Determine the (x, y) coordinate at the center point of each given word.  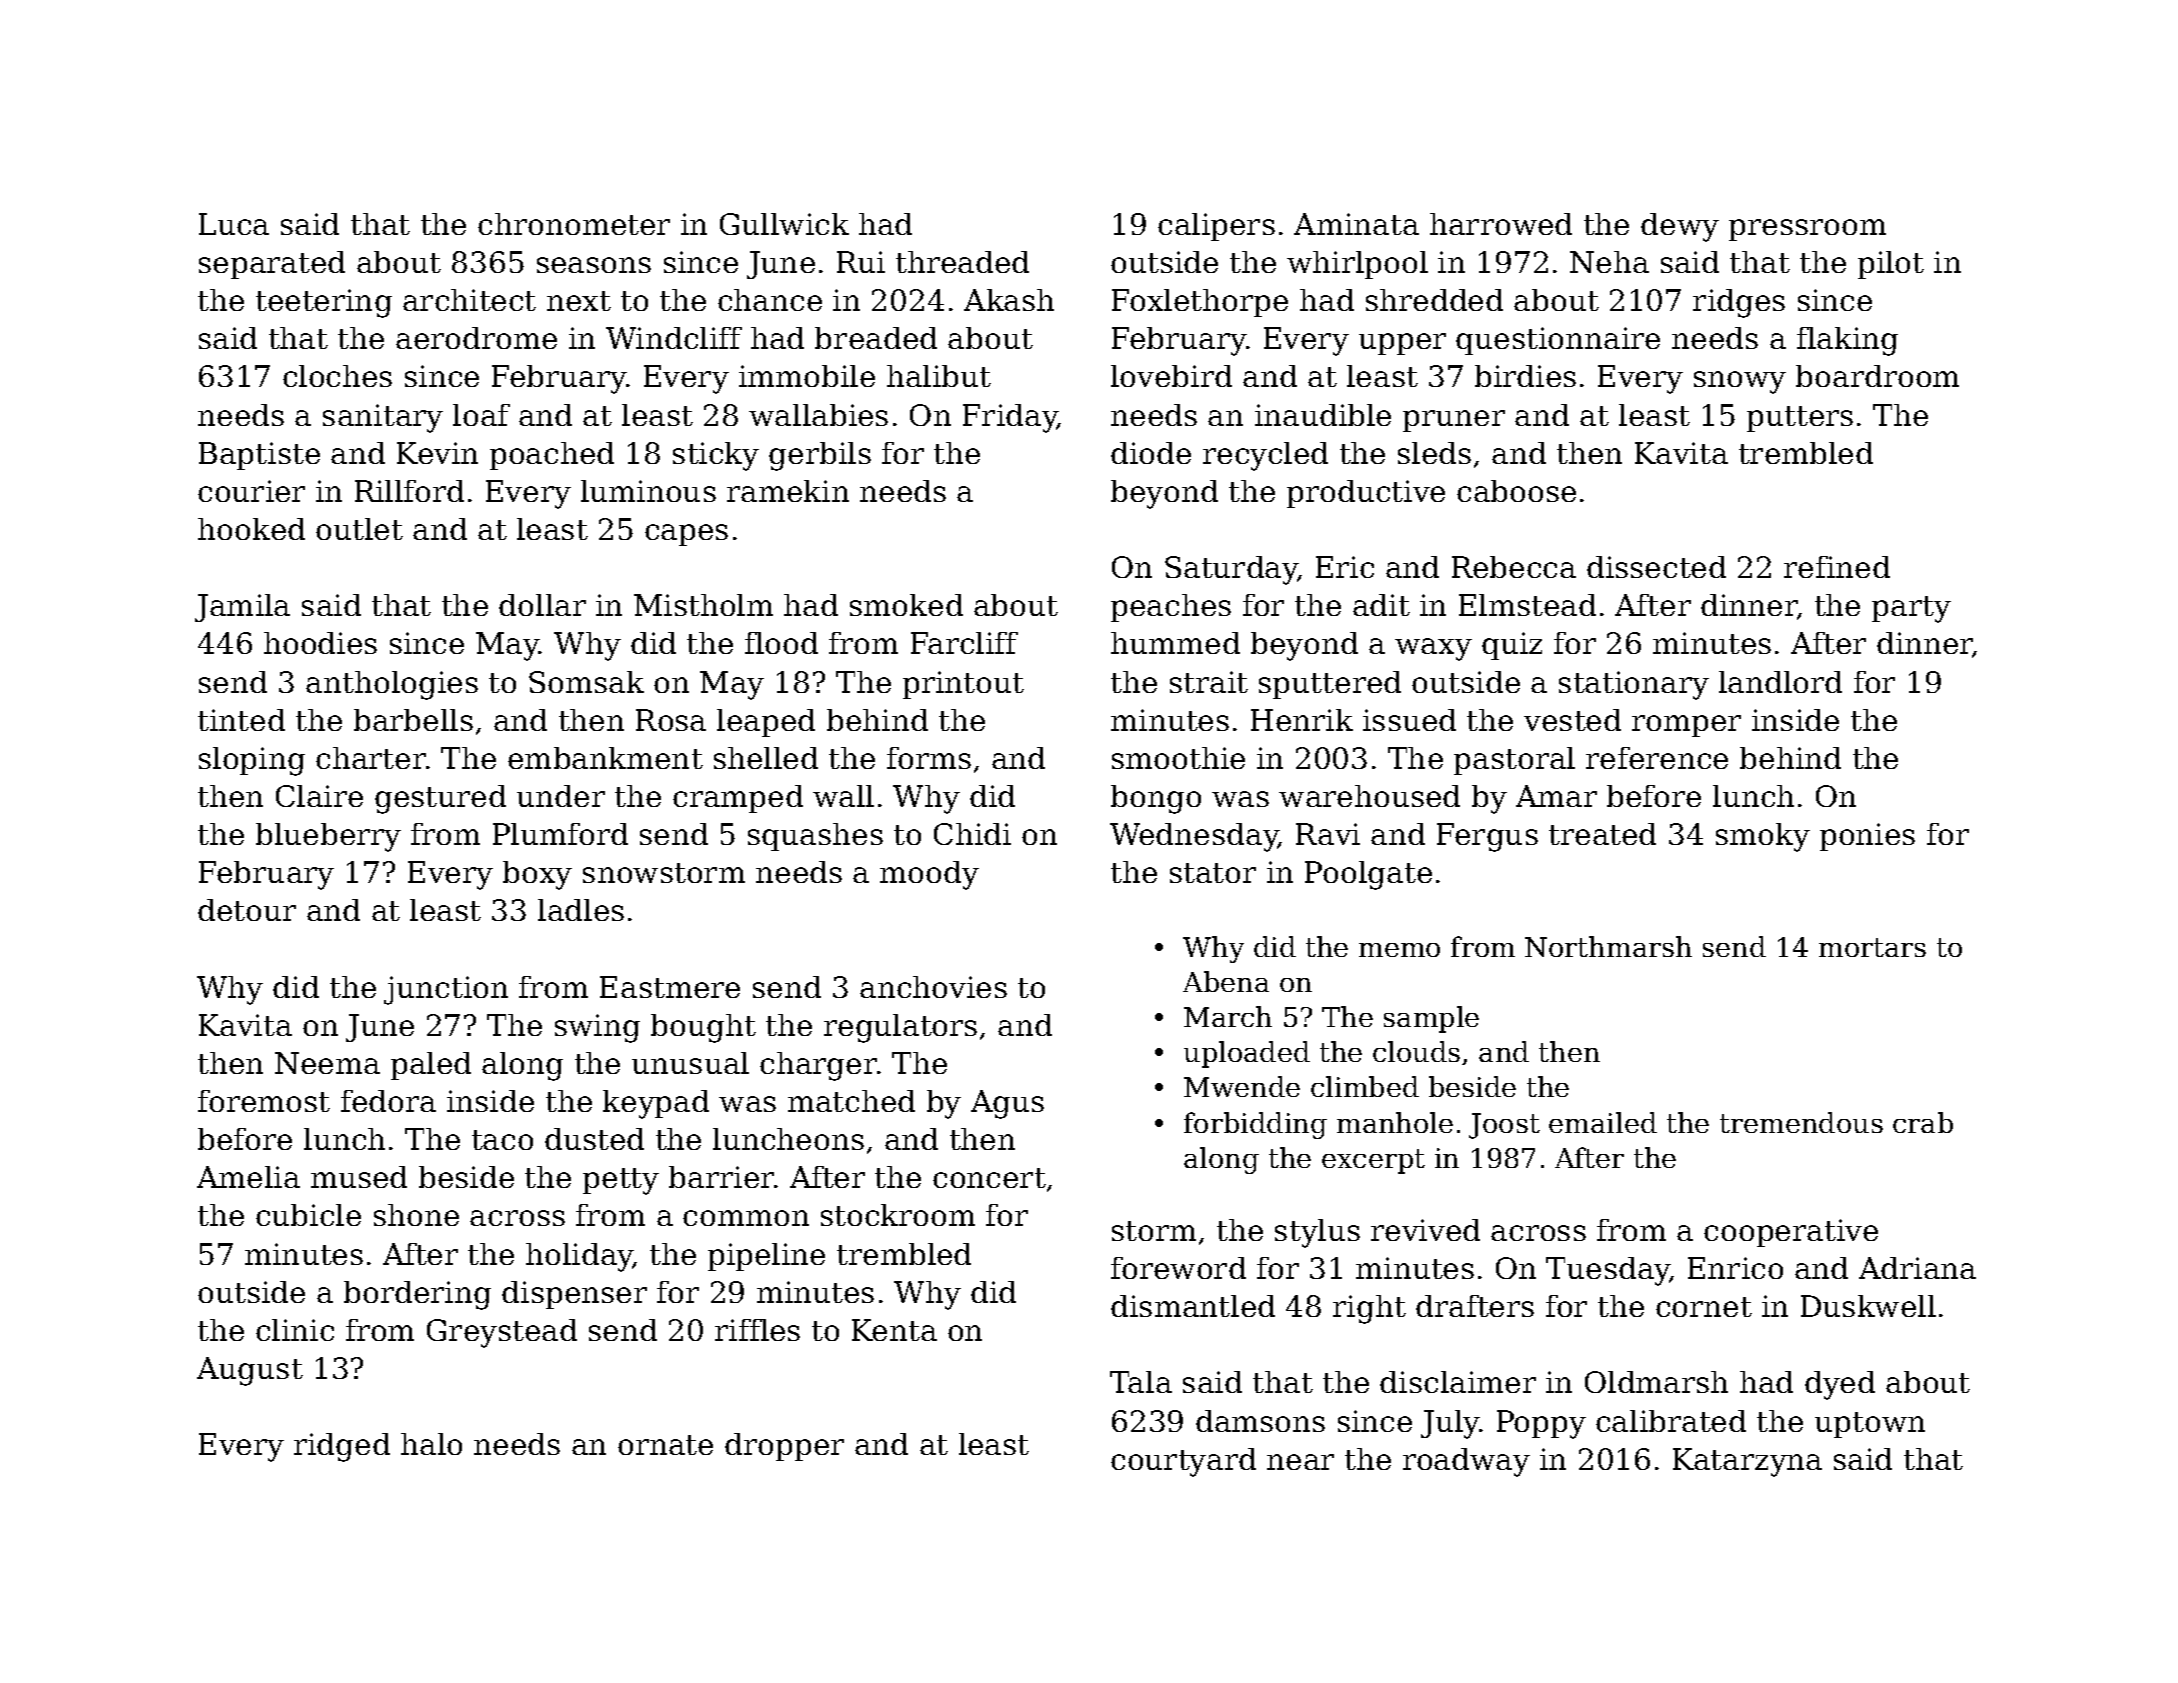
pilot (1891, 265)
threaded (962, 262)
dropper (784, 1447)
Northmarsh (1608, 946)
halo (431, 1444)
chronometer (574, 224)
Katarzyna (1747, 1462)
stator (1213, 873)
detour (247, 910)
